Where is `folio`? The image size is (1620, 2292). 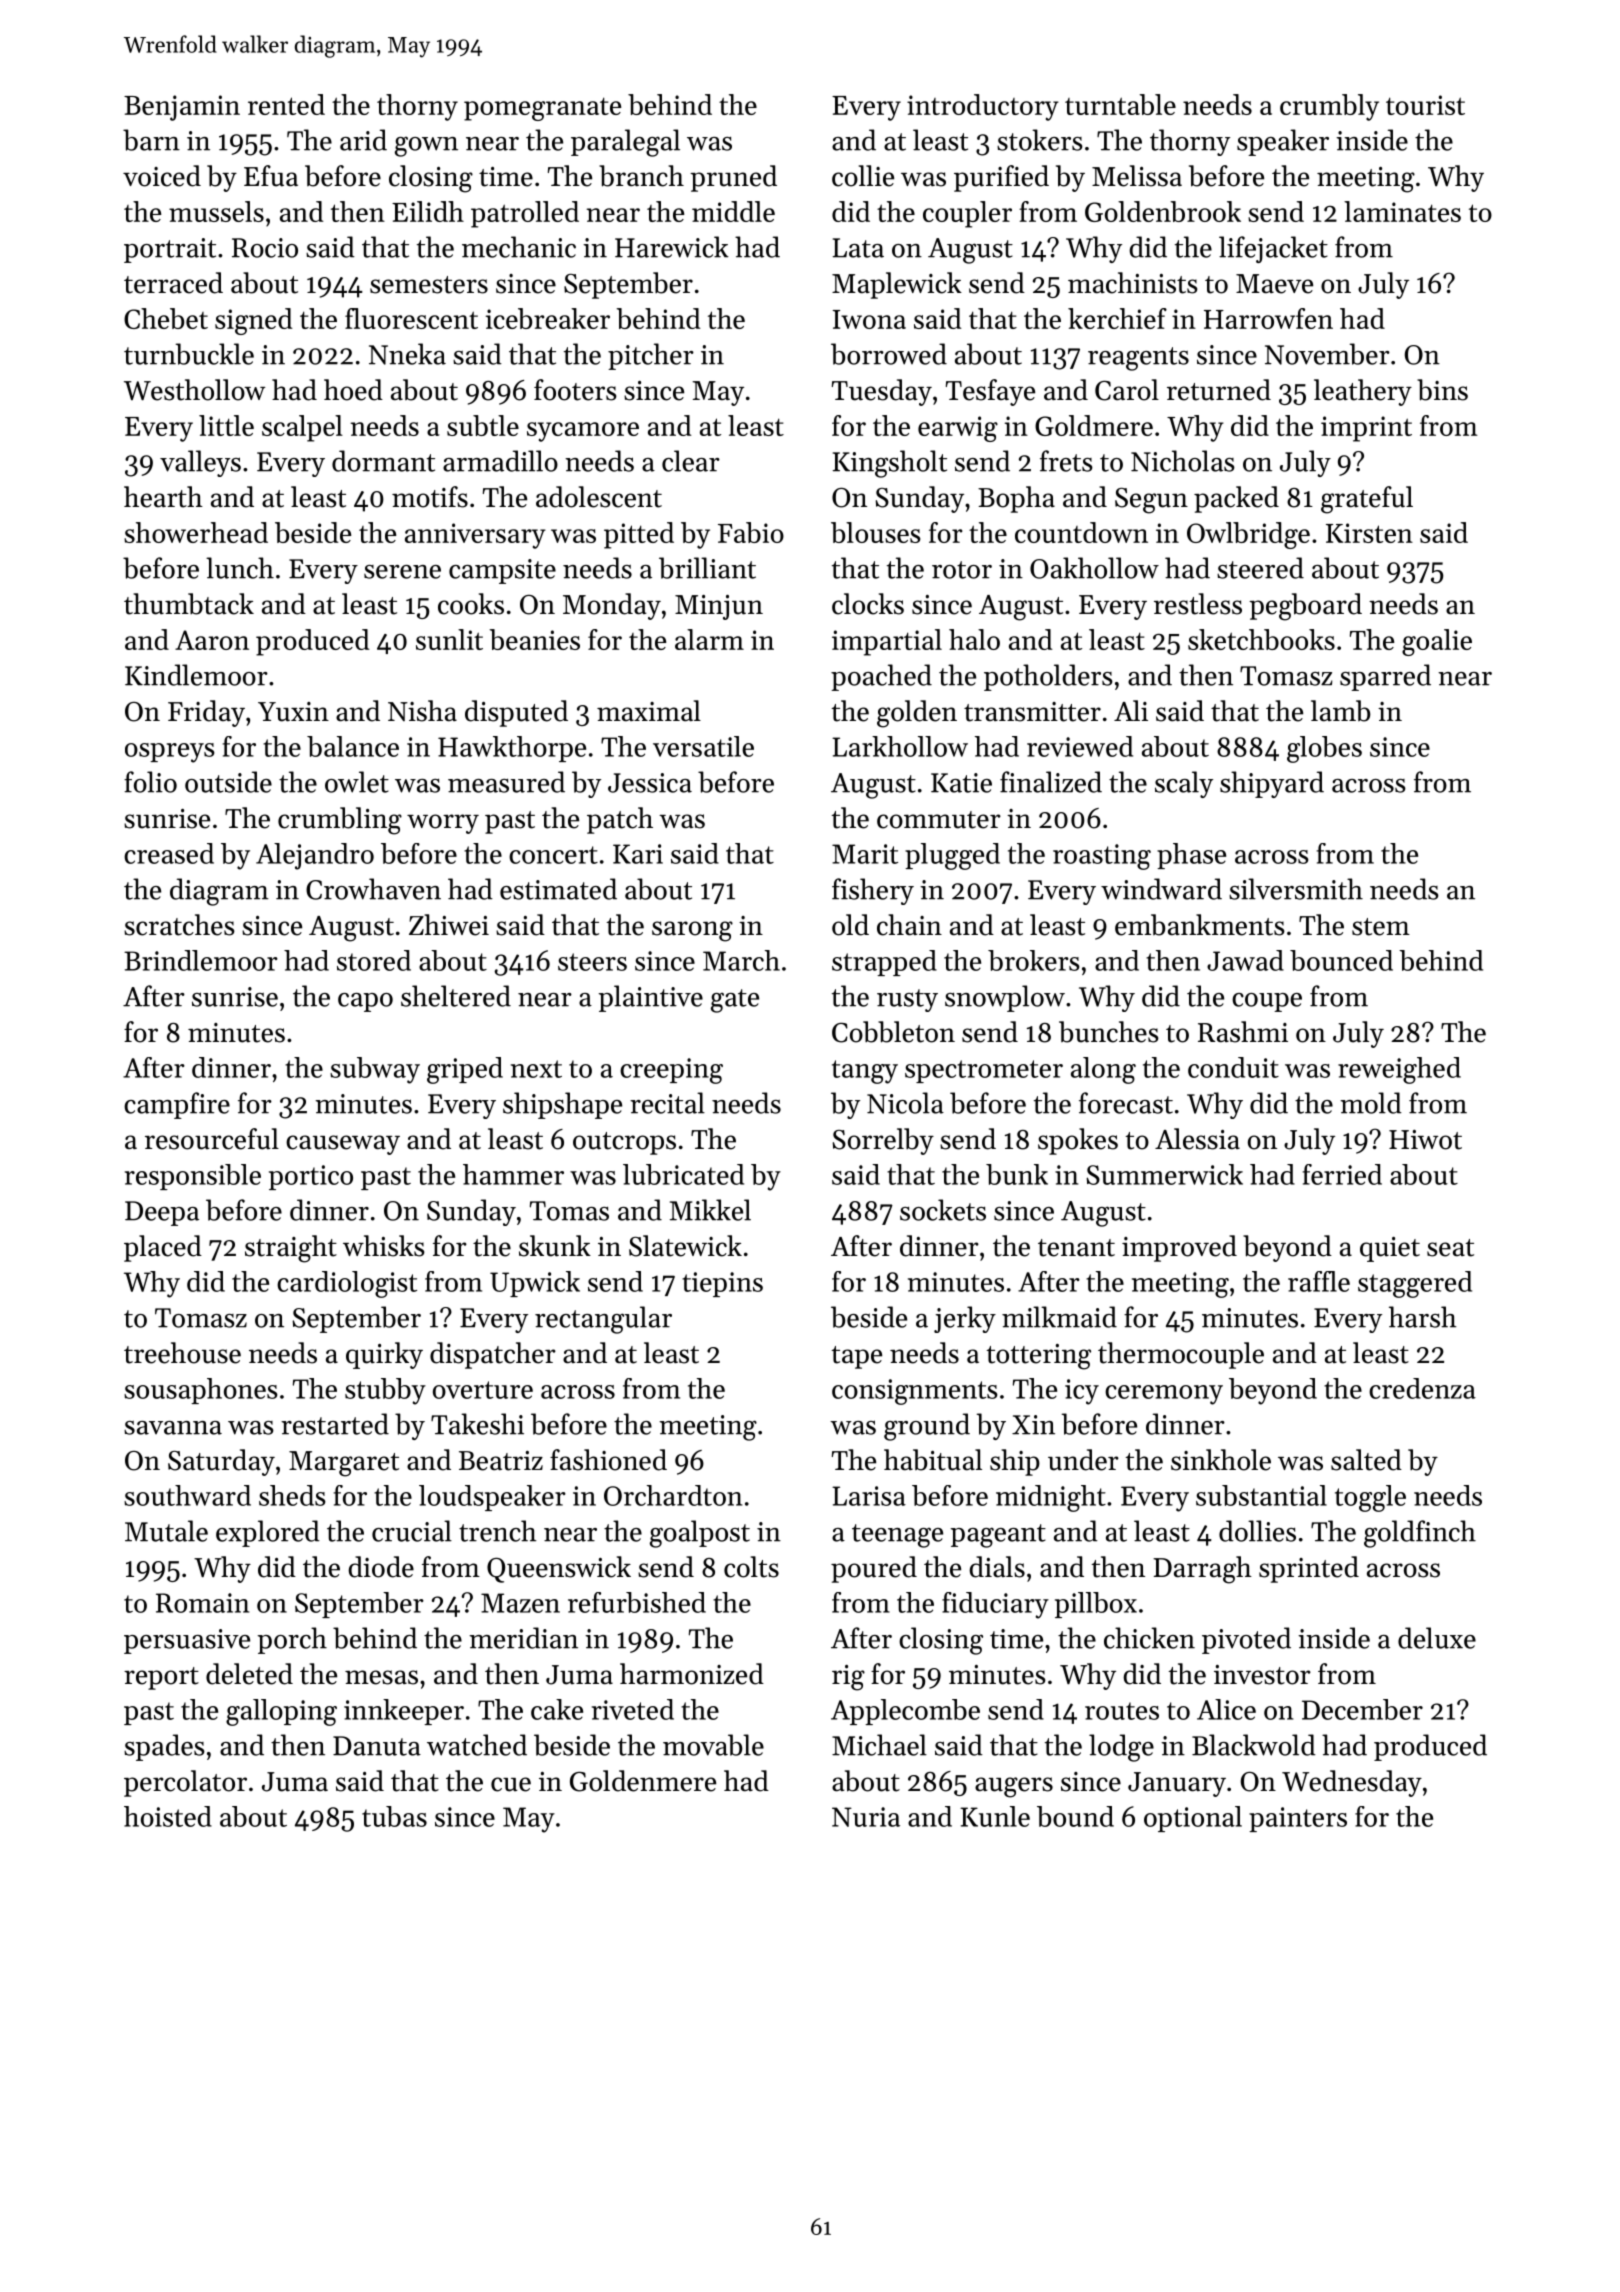 folio is located at coordinates (150, 782).
